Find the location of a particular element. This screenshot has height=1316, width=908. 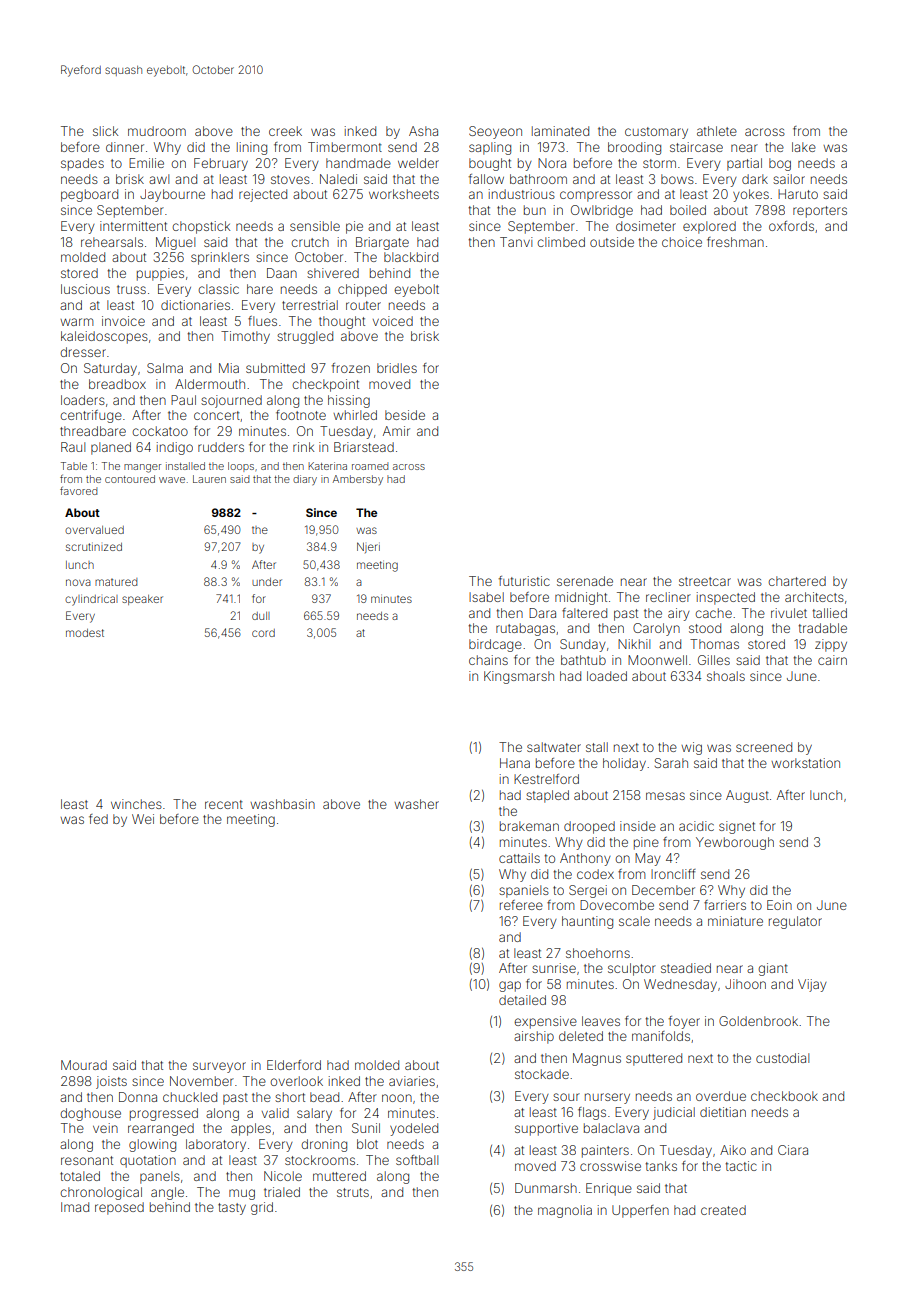

loops is located at coordinates (241, 467).
